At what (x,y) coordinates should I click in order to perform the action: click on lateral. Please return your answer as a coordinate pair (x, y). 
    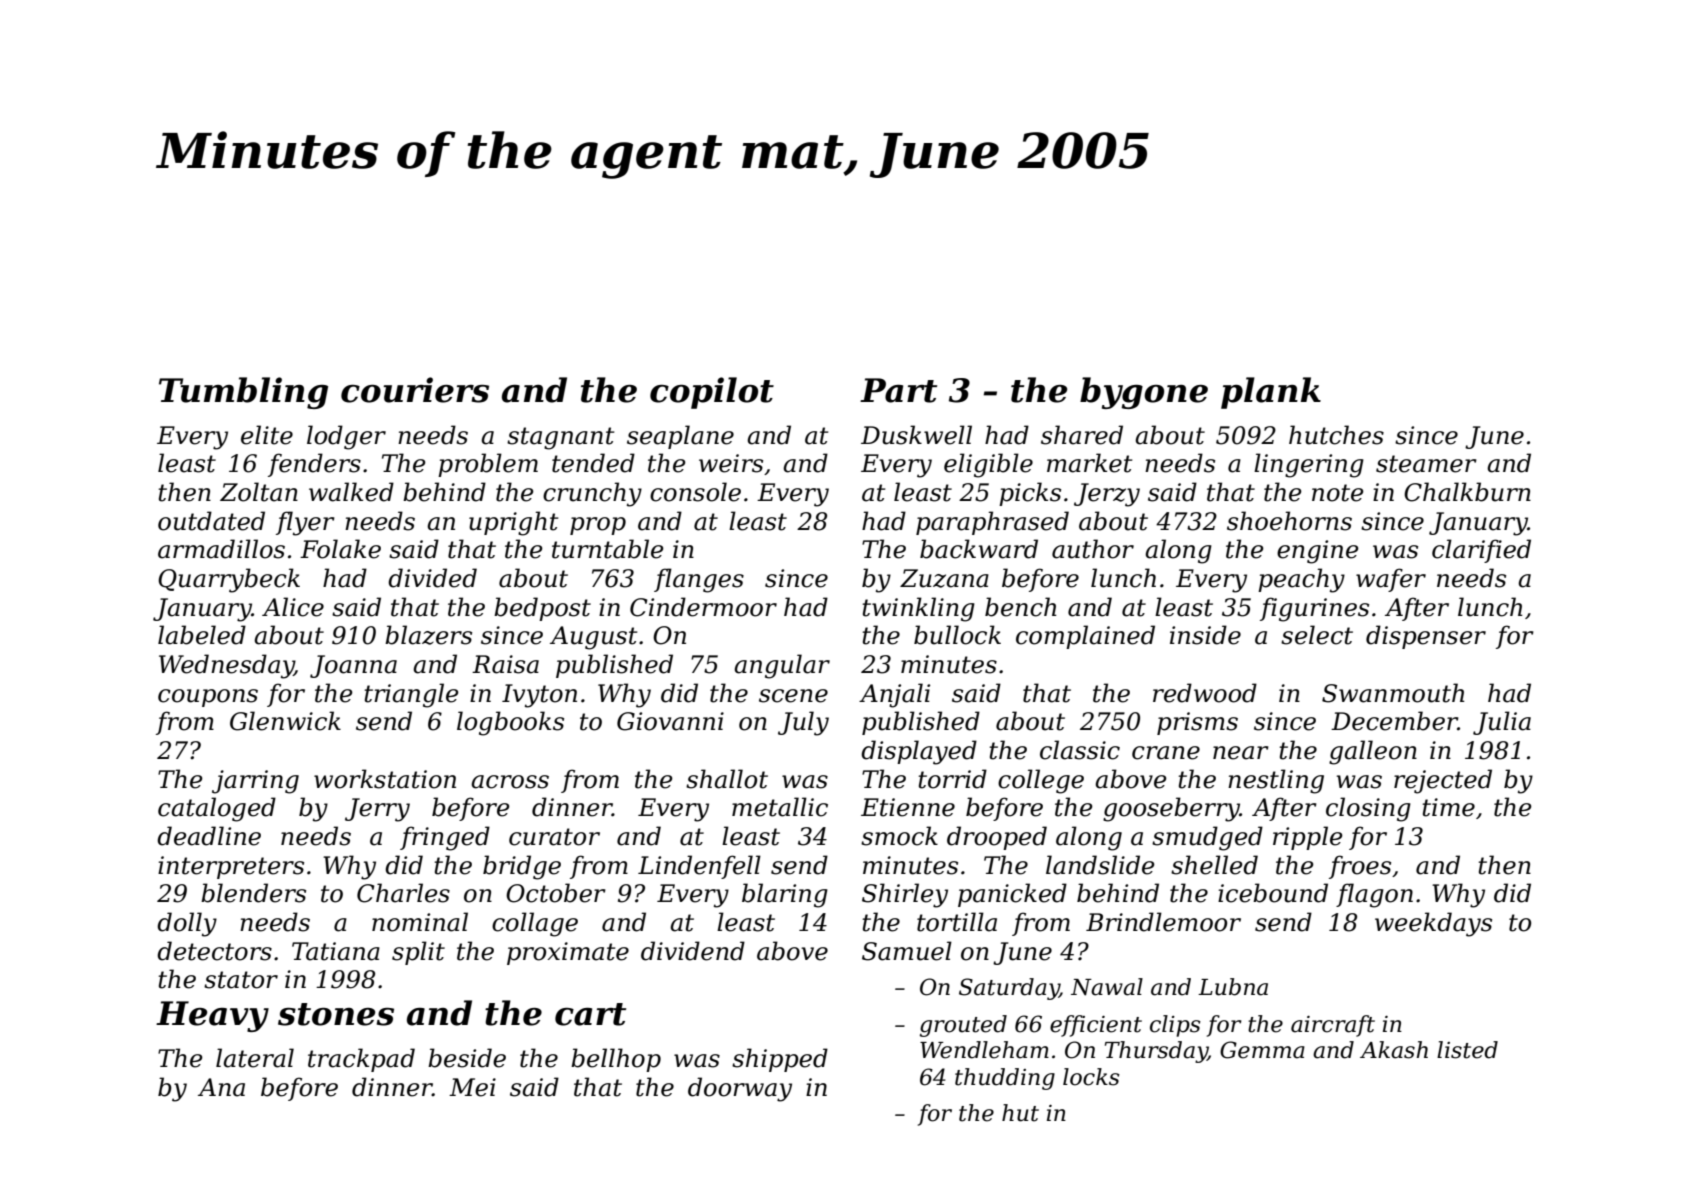
    Looking at the image, I should click on (255, 1058).
